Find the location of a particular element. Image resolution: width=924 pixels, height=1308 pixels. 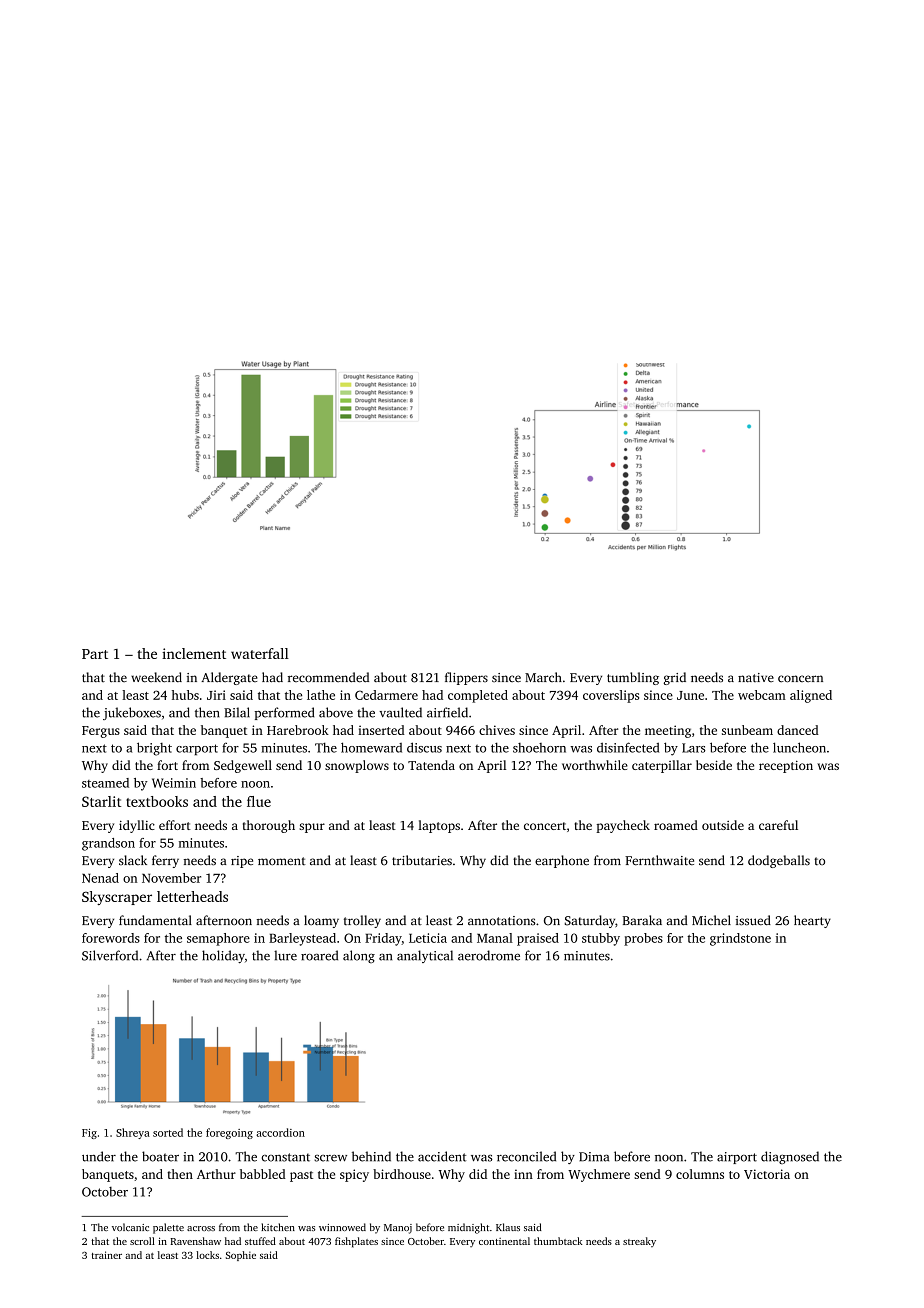

dodgeballs is located at coordinates (779, 861).
